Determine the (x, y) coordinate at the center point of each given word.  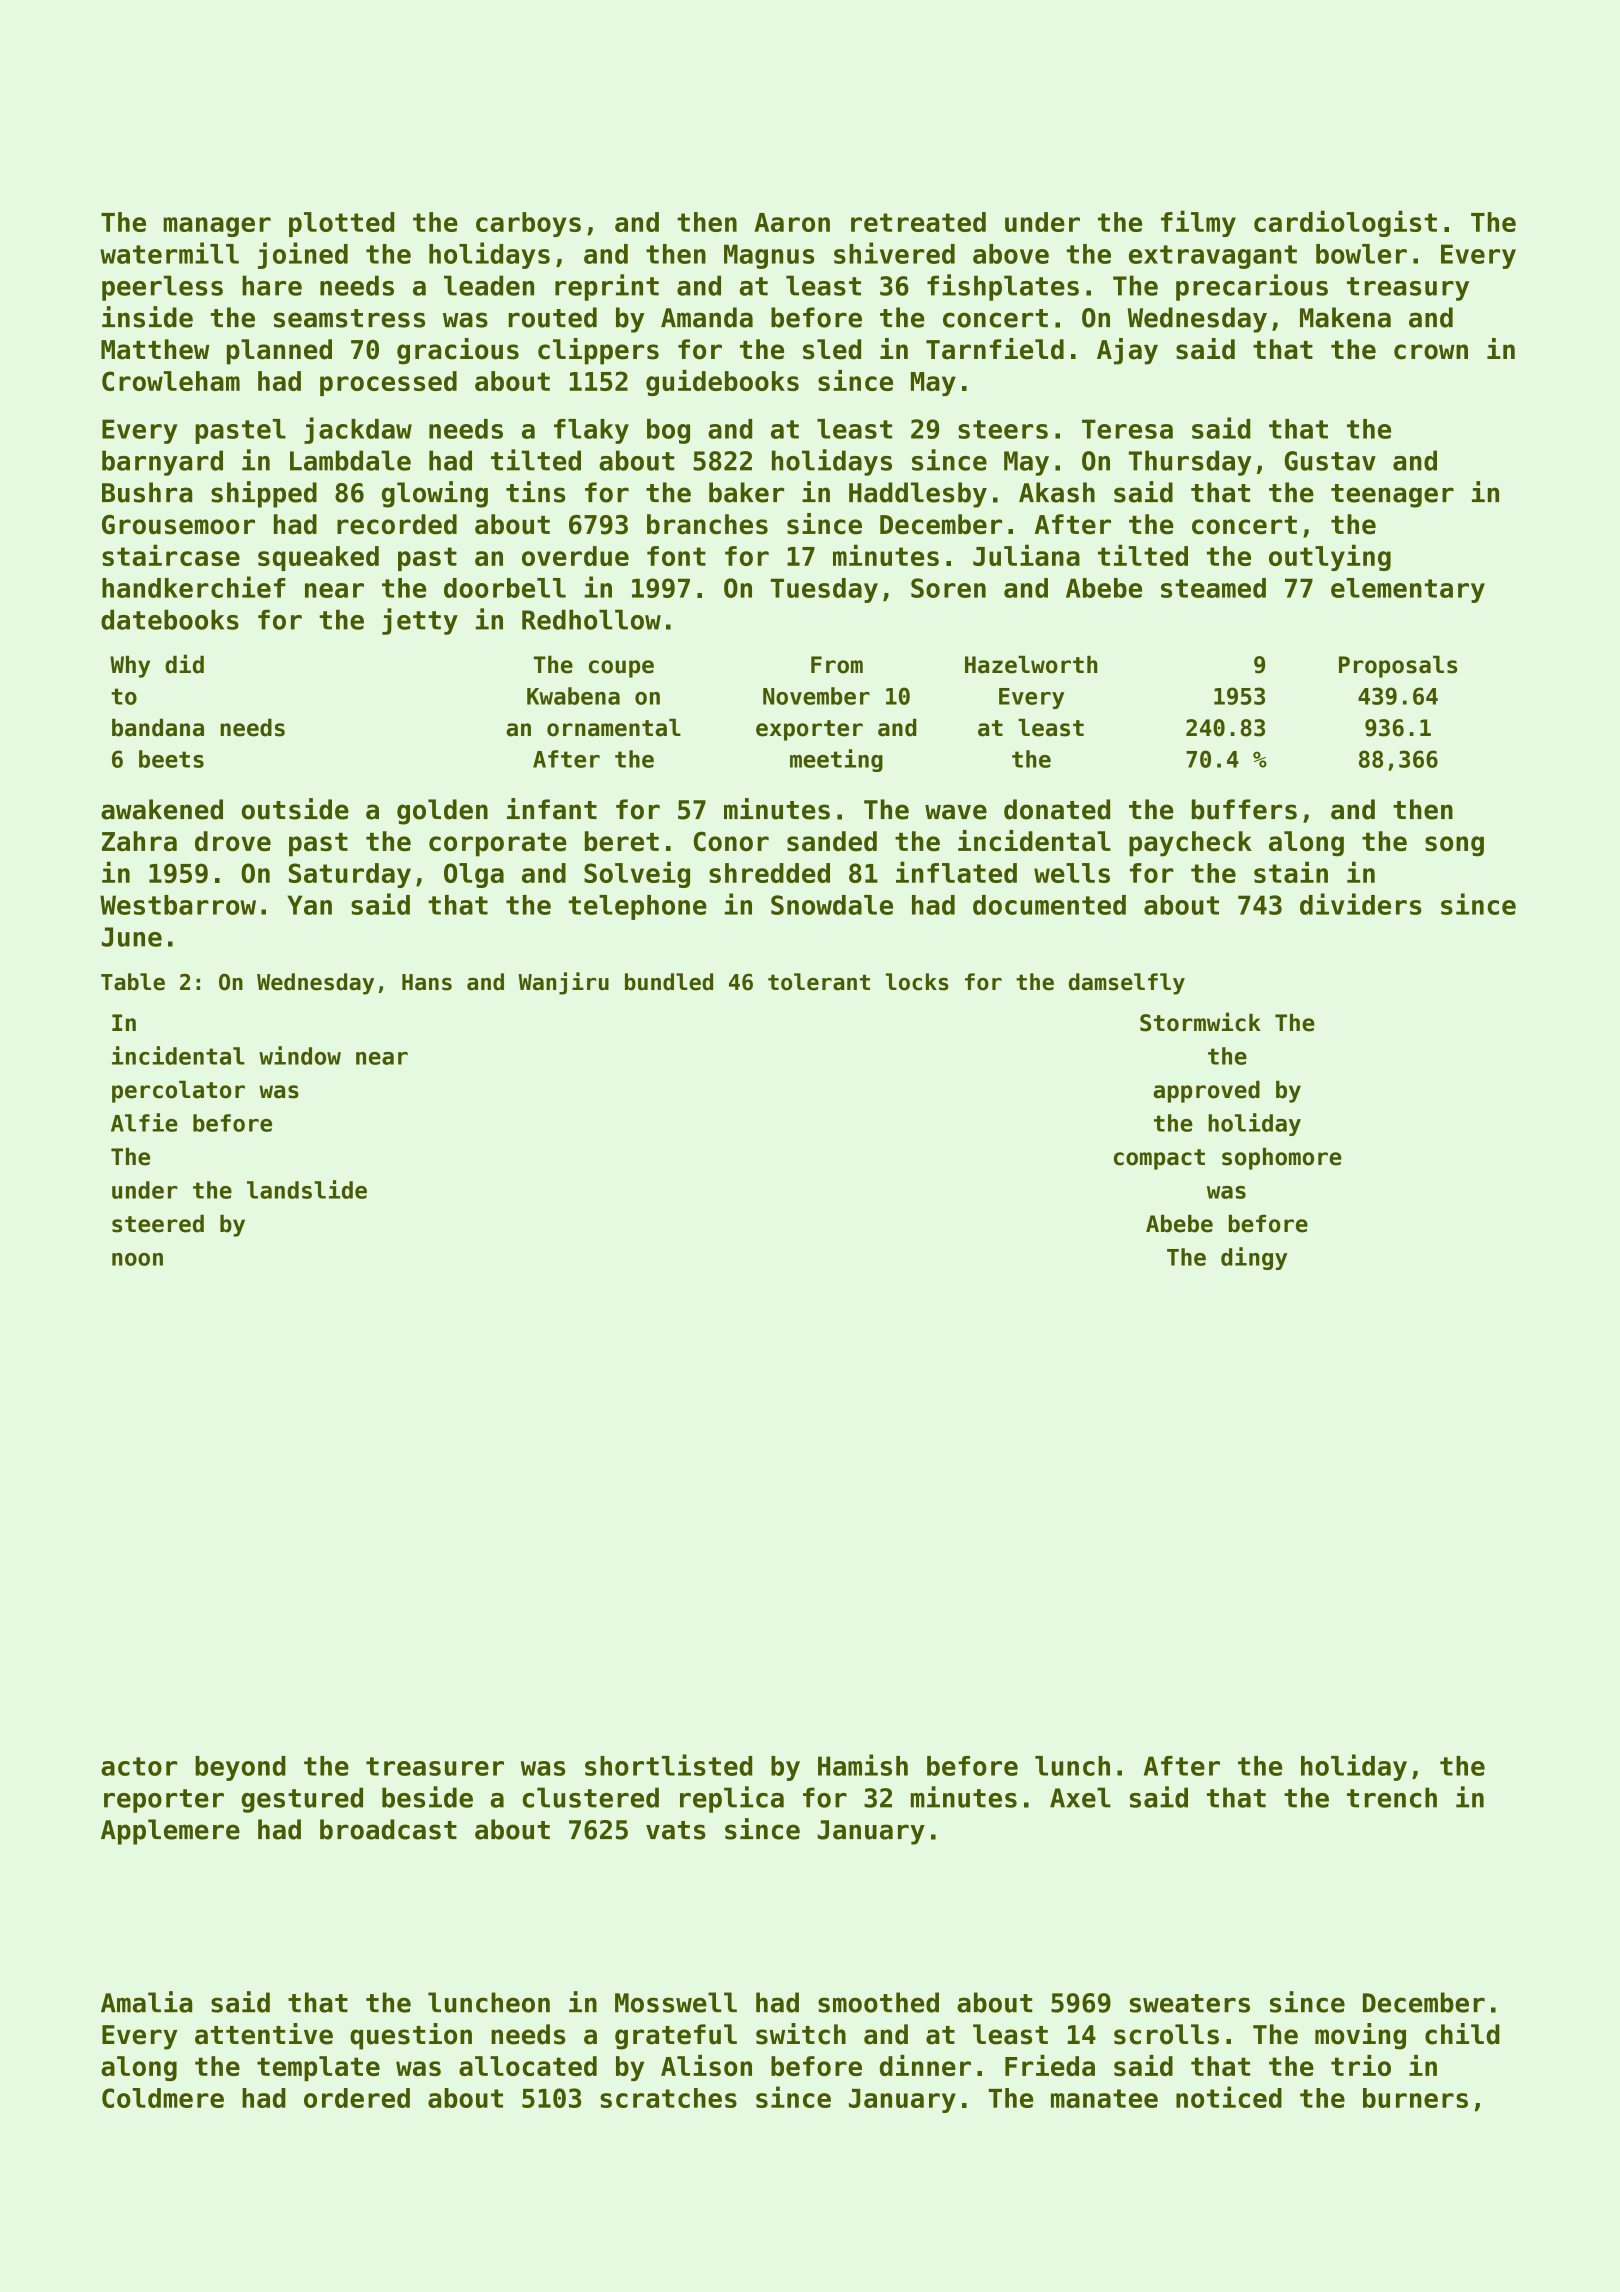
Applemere (170, 1832)
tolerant (819, 982)
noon (137, 1259)
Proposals (1398, 666)
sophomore (1282, 1158)
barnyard (162, 463)
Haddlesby (918, 495)
